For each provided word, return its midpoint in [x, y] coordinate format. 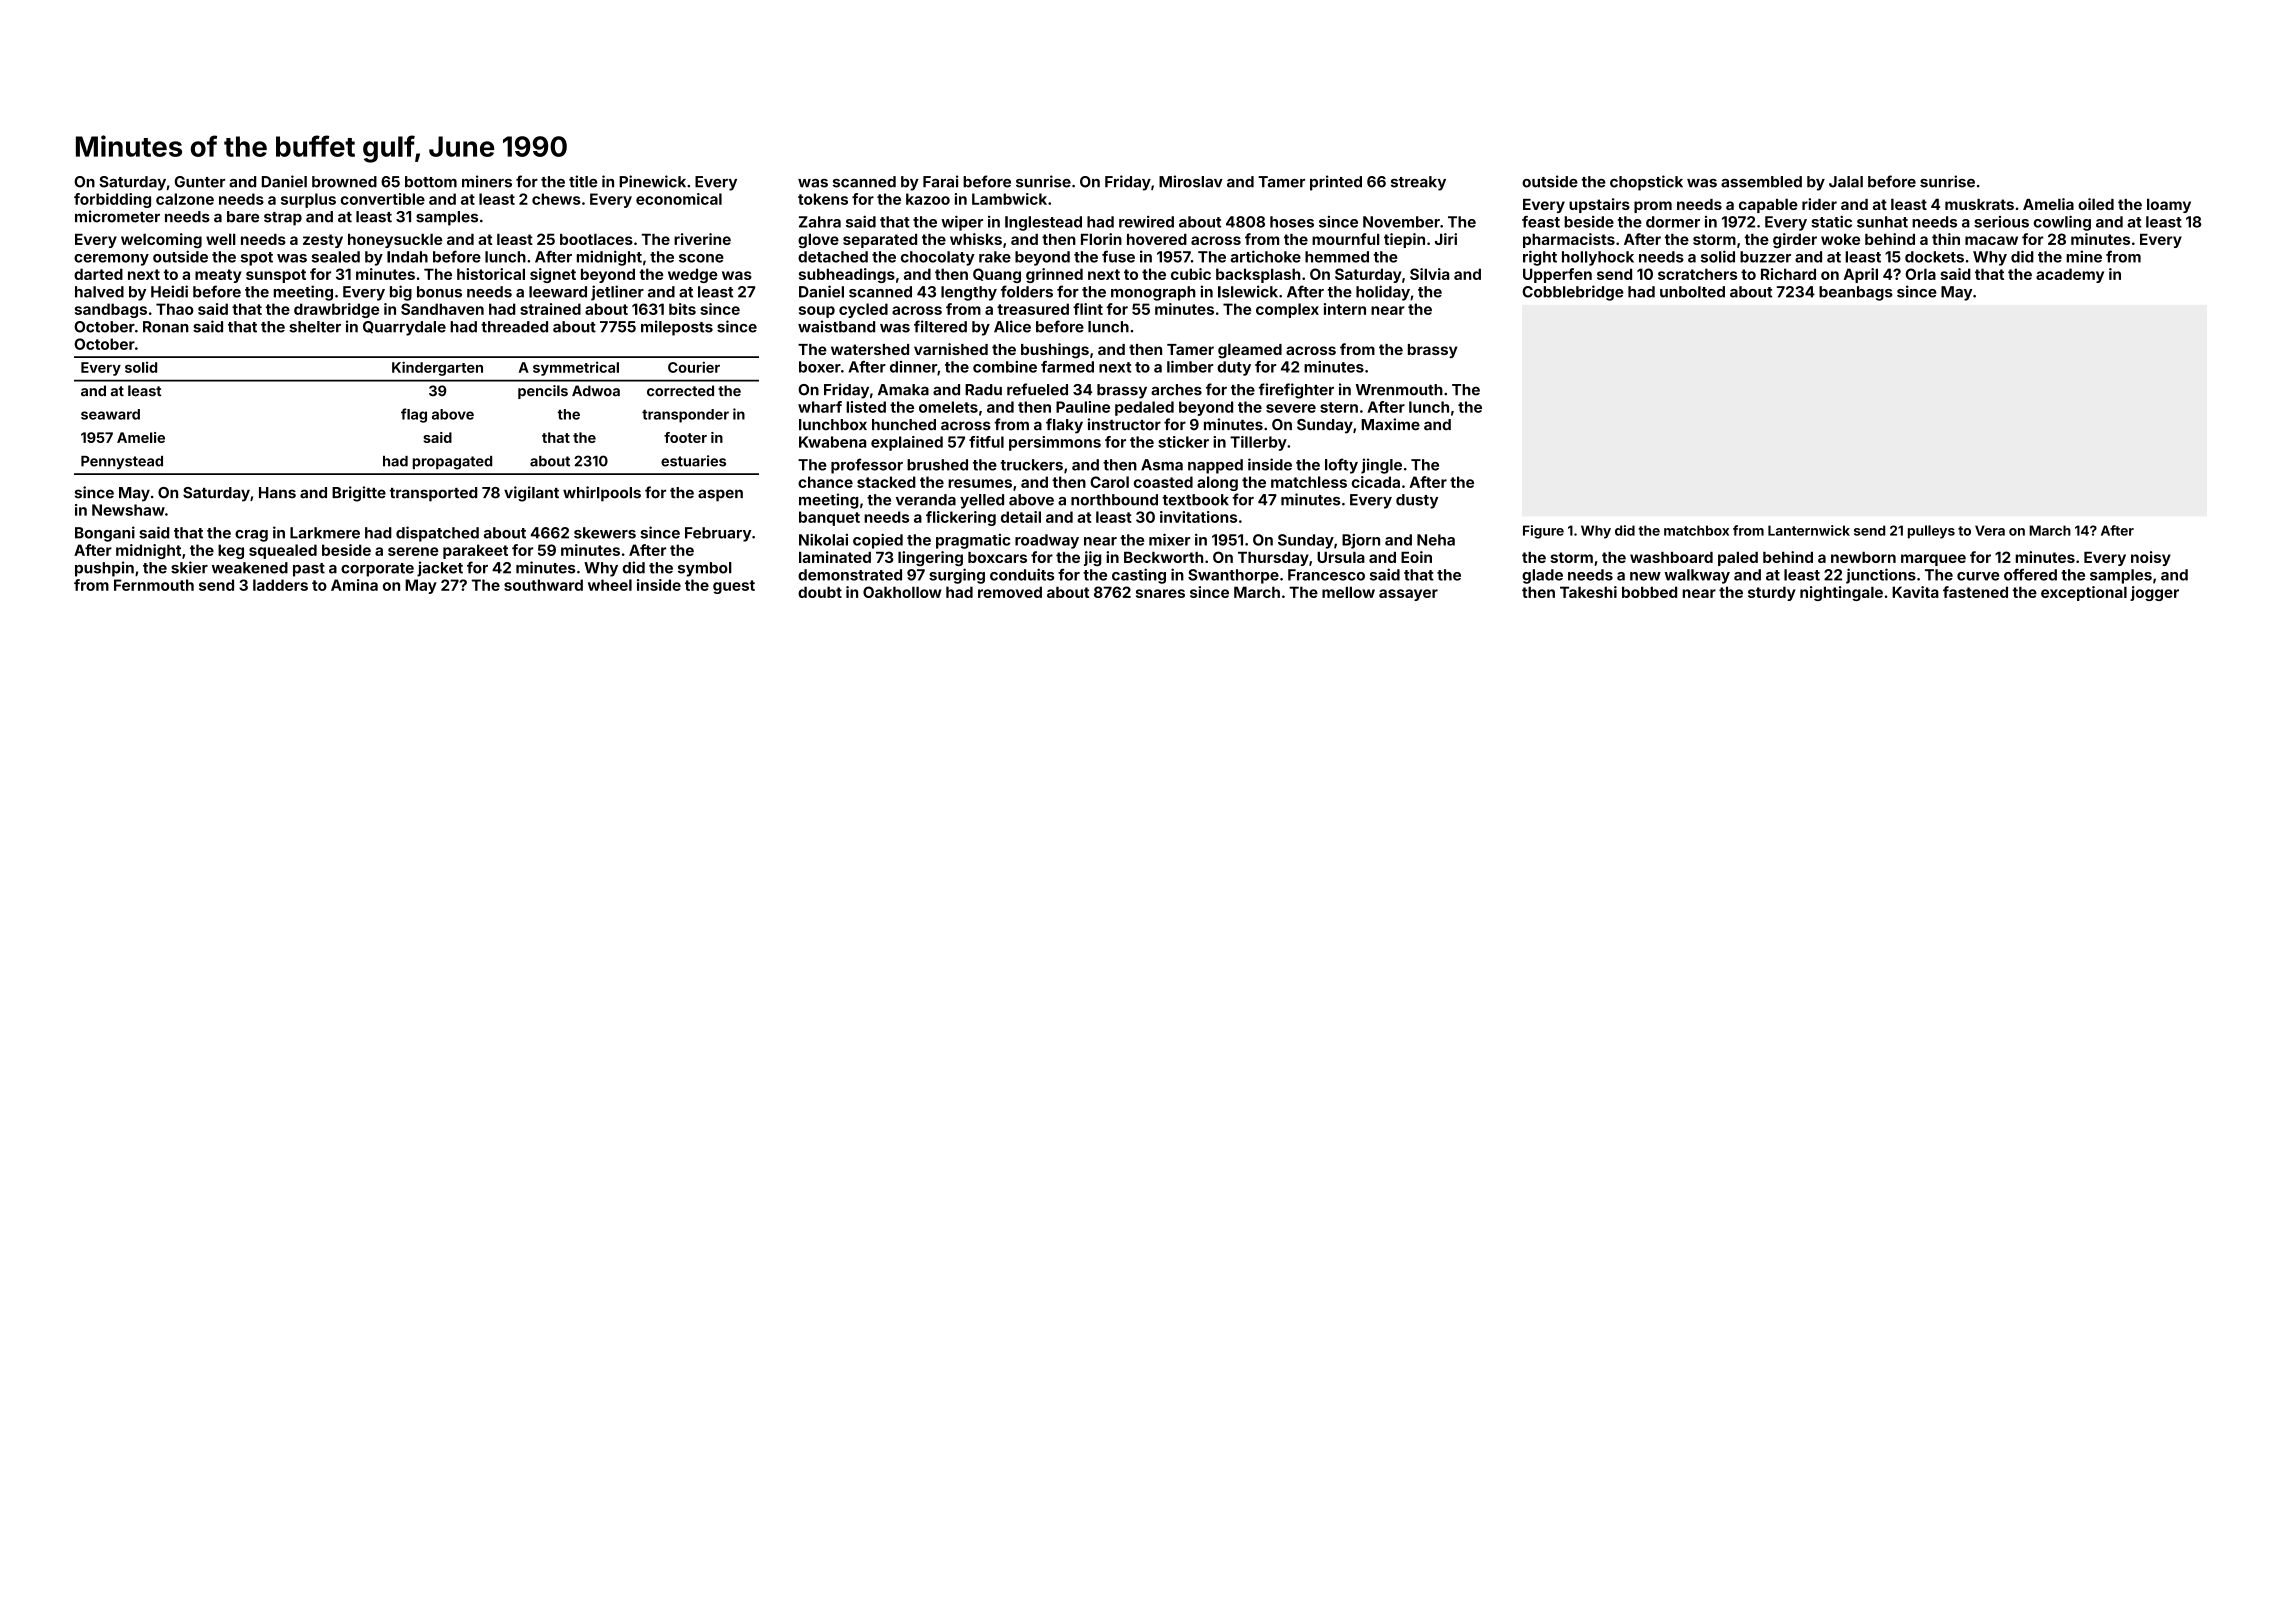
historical [491, 274]
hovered [1157, 239]
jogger [2154, 593]
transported [433, 494]
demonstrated [850, 575]
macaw [1991, 240]
